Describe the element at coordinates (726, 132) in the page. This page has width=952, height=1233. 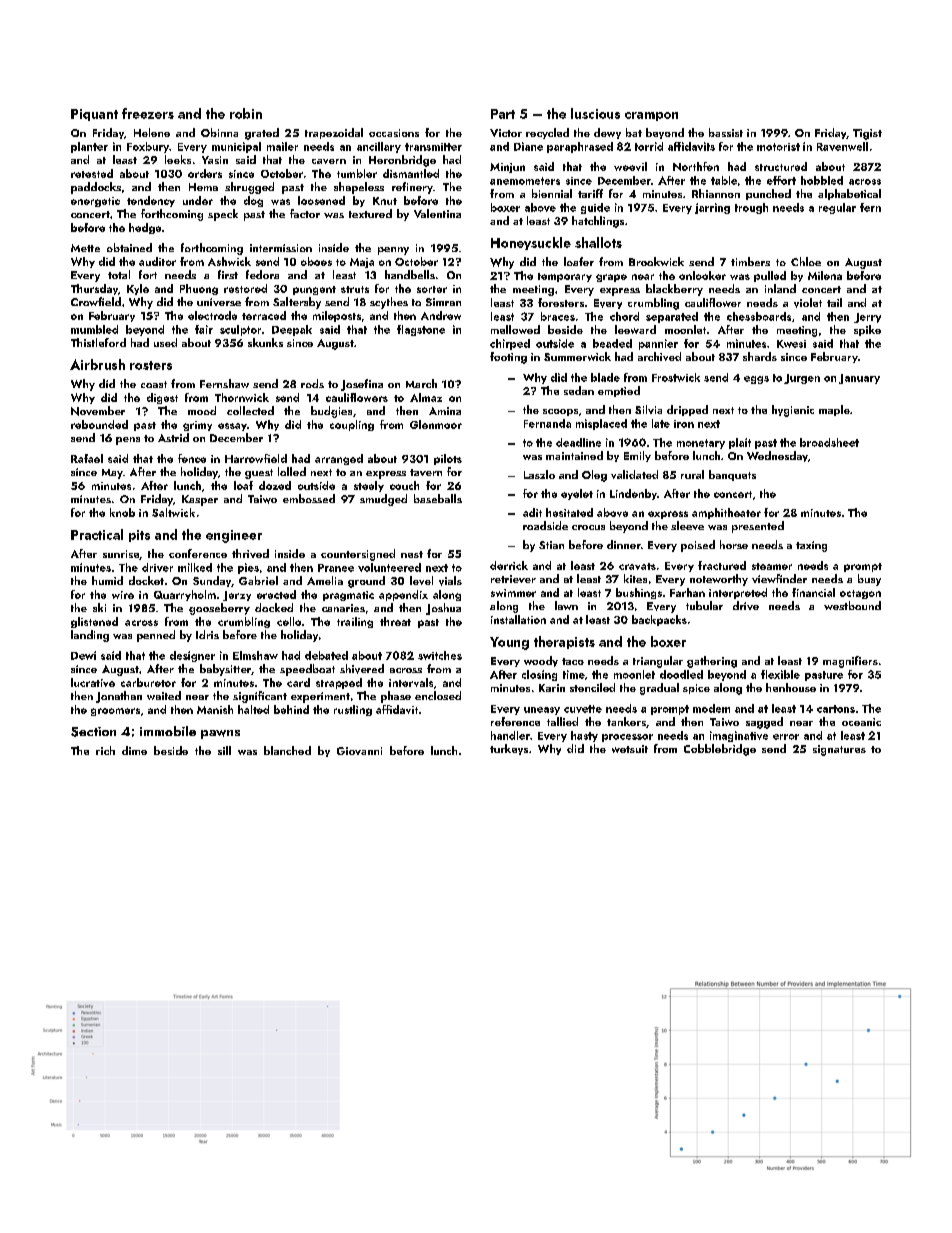
I see `bassist` at that location.
